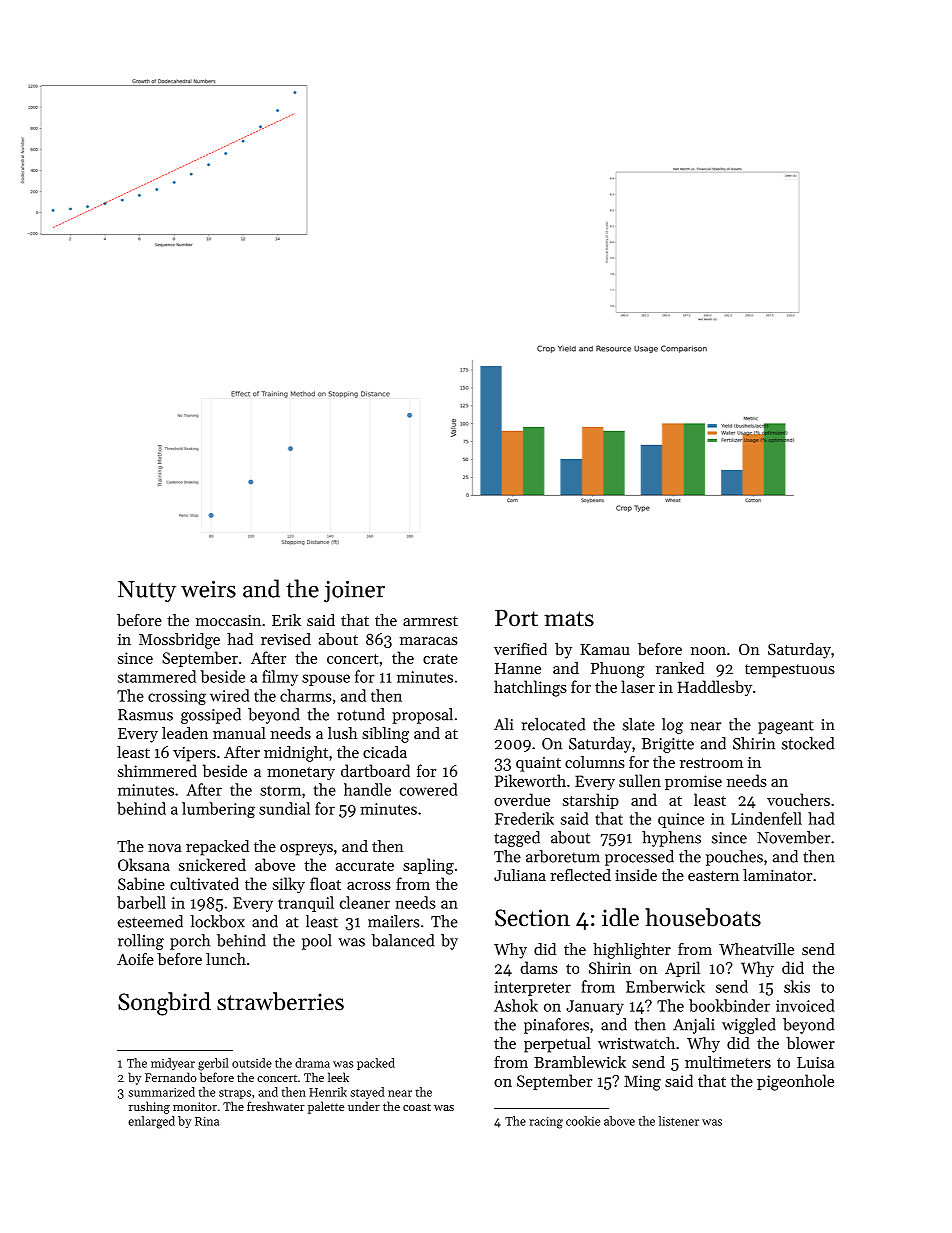 This screenshot has height=1233, width=952. Describe the element at coordinates (786, 727) in the screenshot. I see `pageant` at that location.
